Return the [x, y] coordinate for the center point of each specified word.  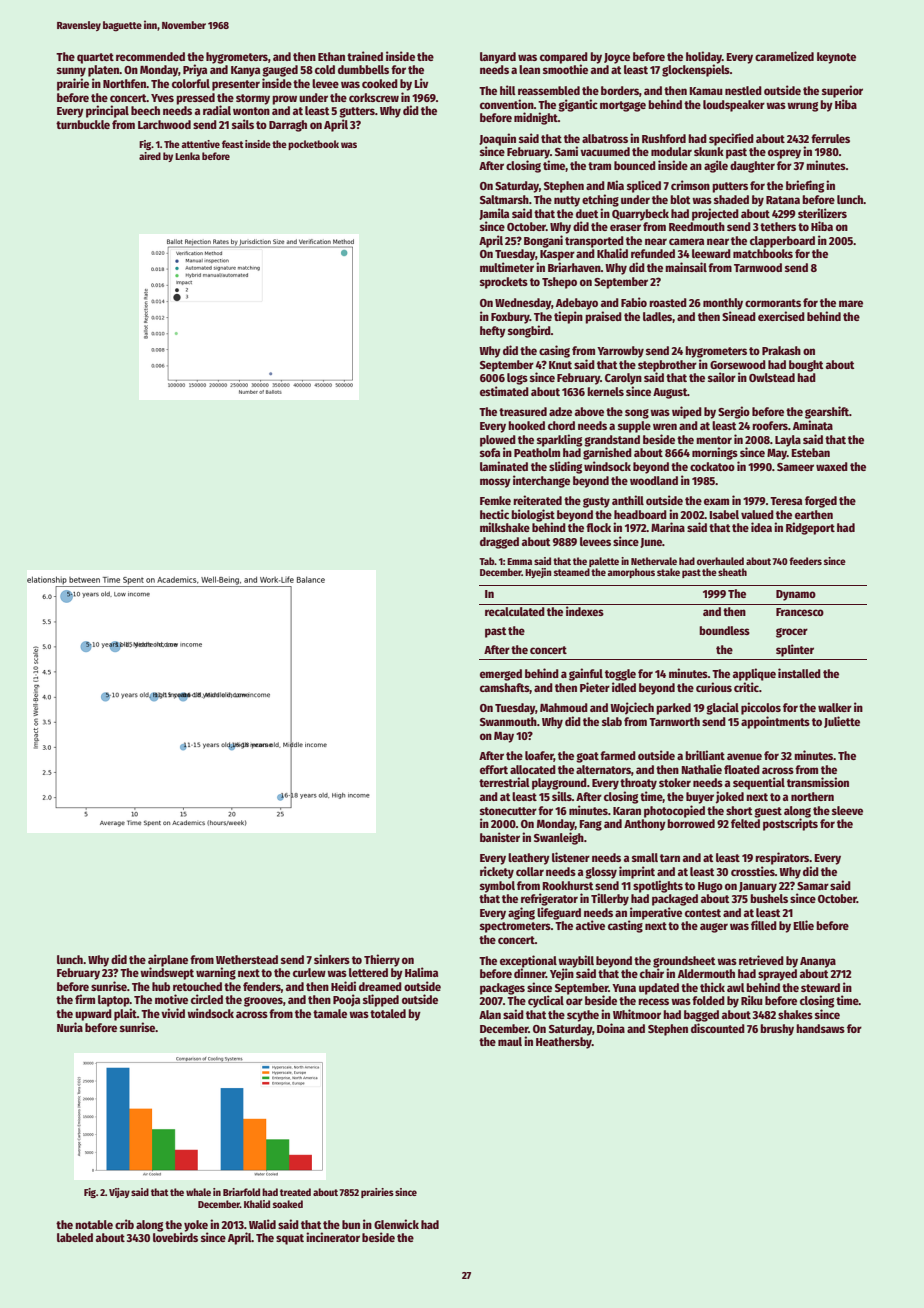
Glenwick [396, 1224]
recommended [150, 56]
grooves [263, 1002]
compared [564, 58]
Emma [519, 561]
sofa [490, 452]
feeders [805, 561]
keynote [836, 58]
